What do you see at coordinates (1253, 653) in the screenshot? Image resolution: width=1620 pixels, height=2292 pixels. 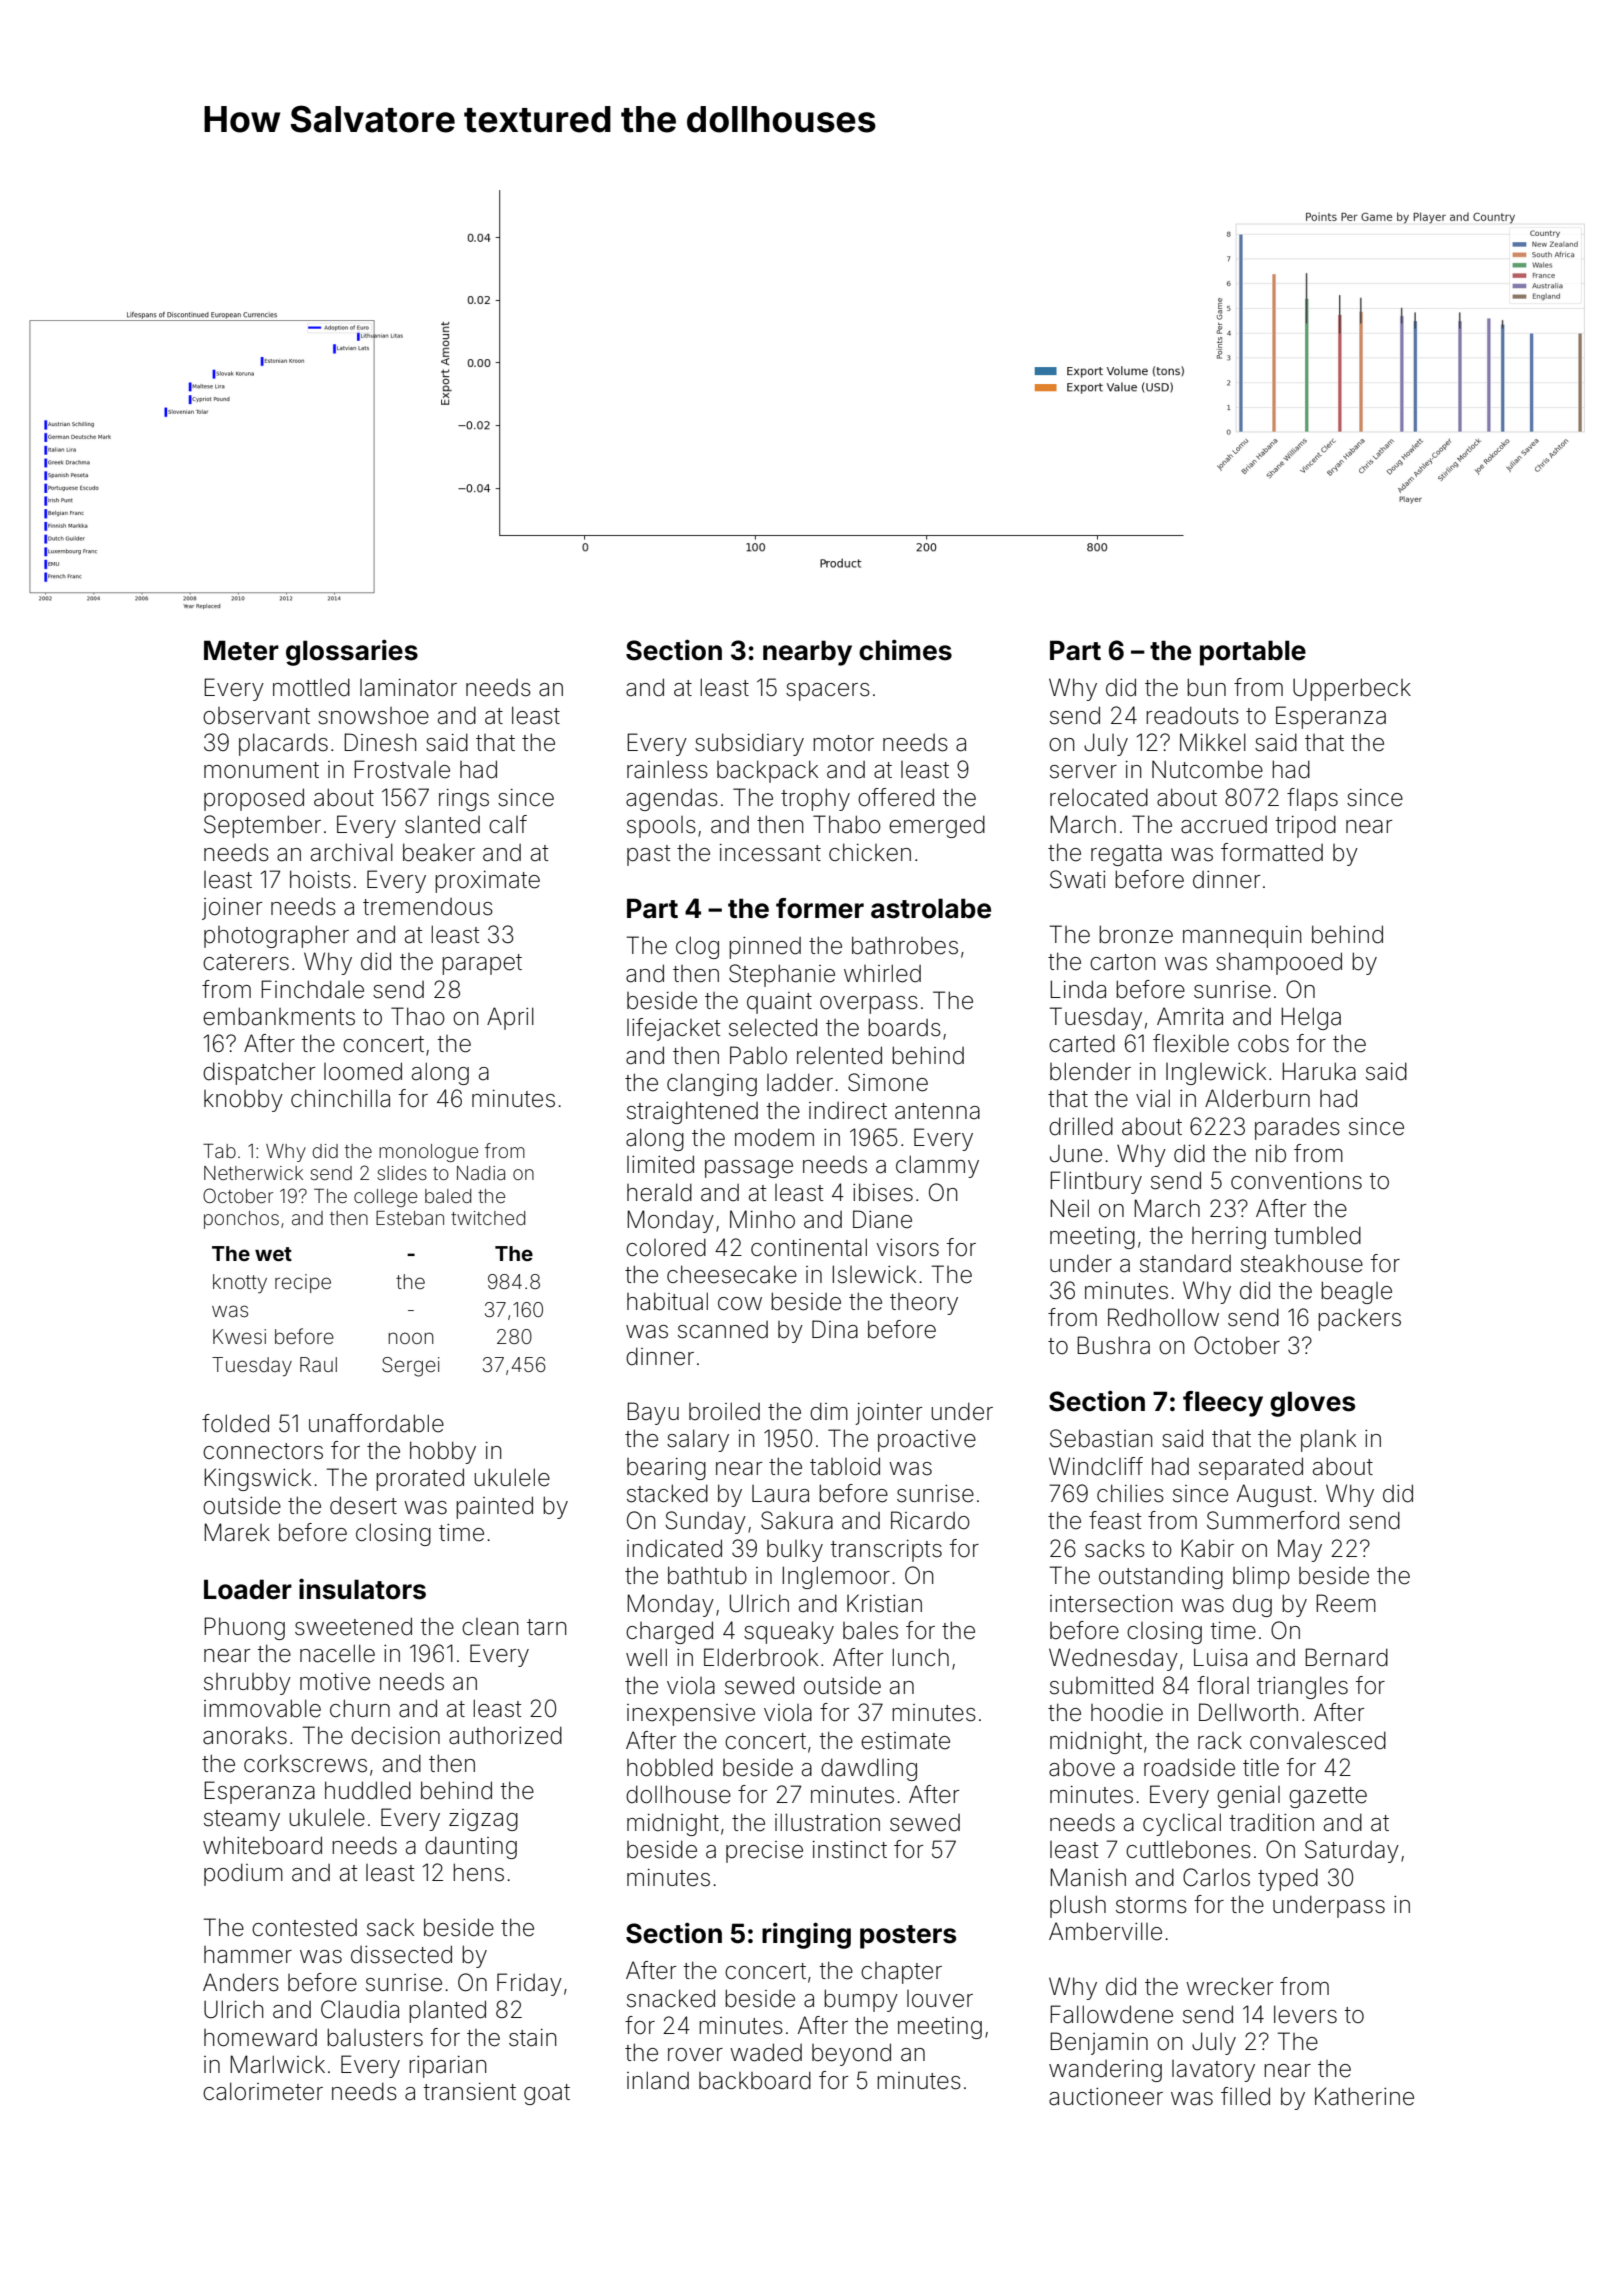 I see `portable` at bounding box center [1253, 653].
